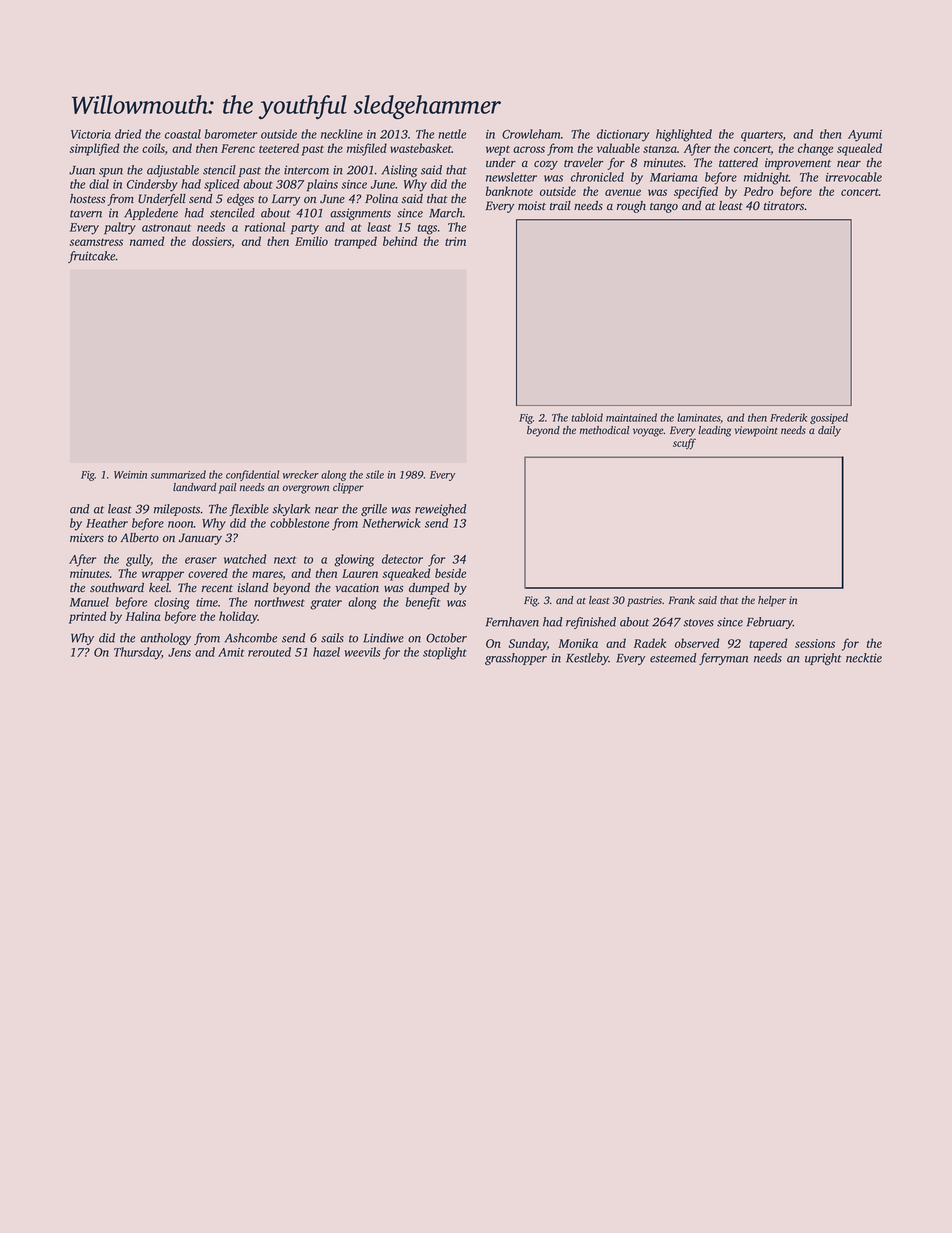 The width and height of the screenshot is (952, 1233). What do you see at coordinates (440, 510) in the screenshot?
I see `reweighed` at bounding box center [440, 510].
